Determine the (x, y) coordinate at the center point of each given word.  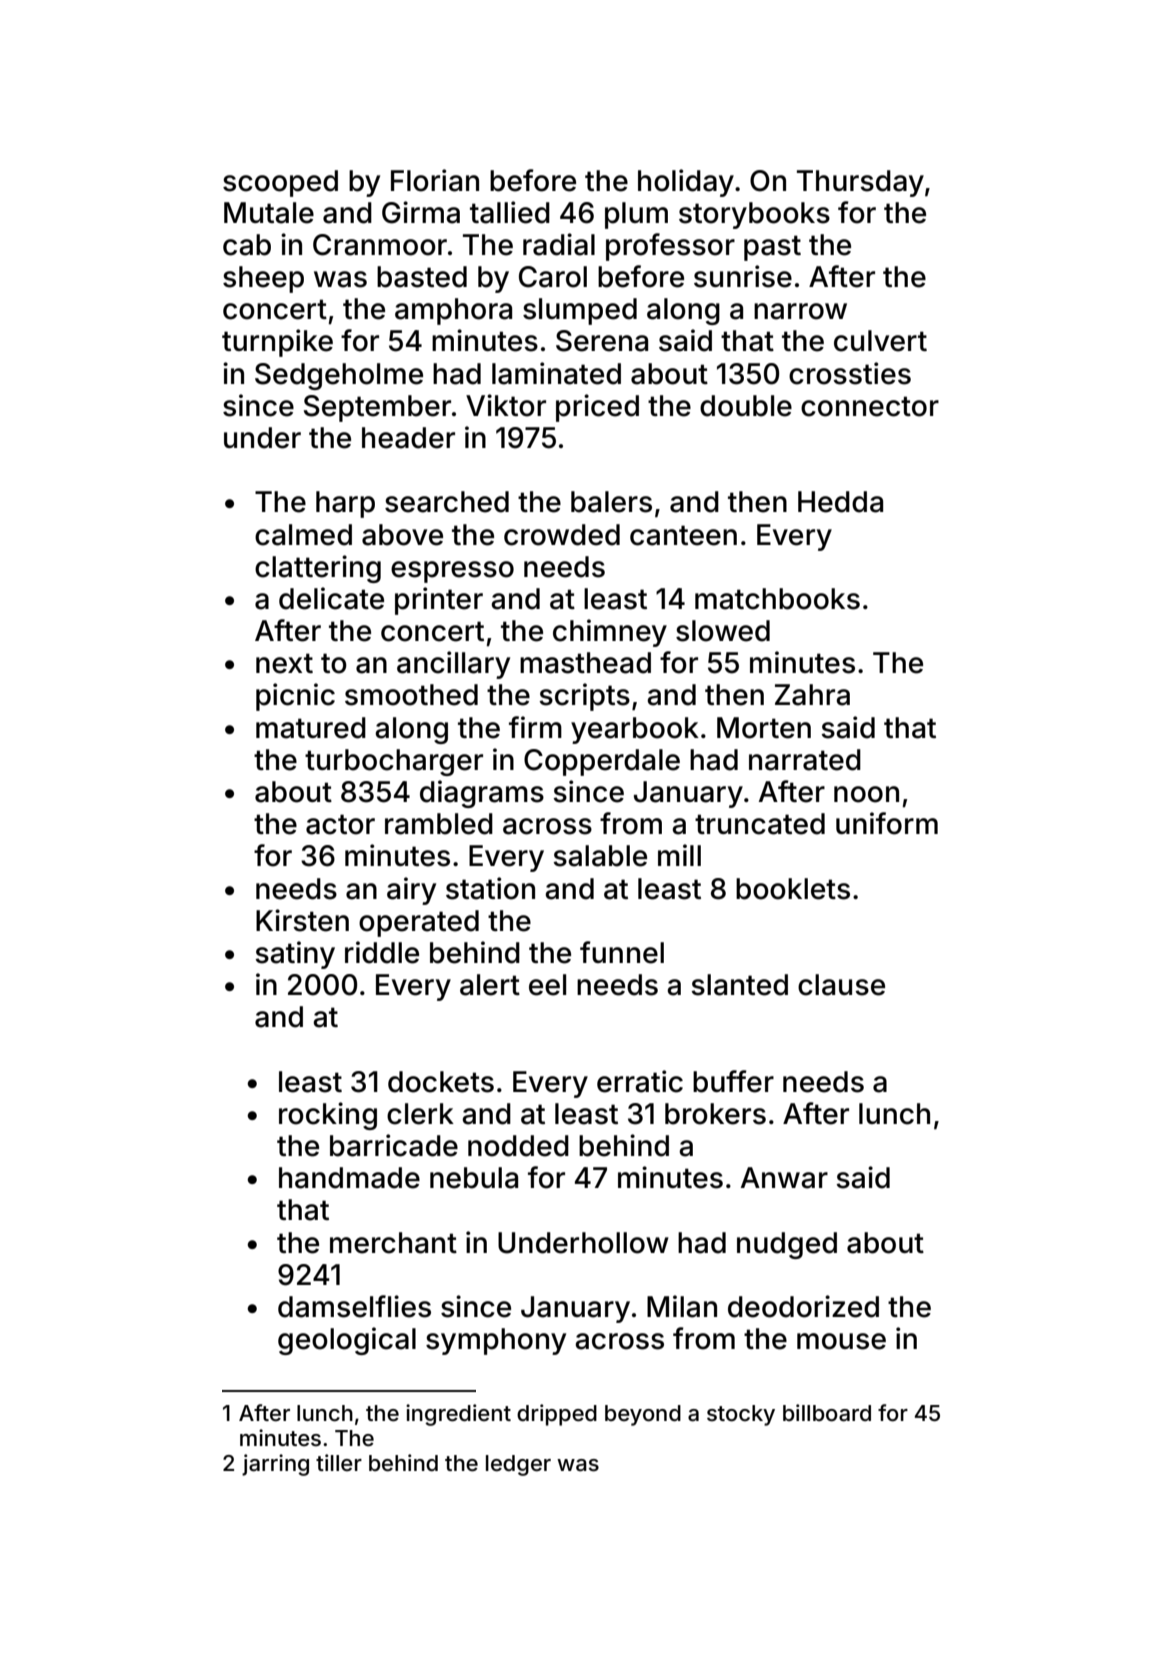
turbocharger (394, 762)
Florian (435, 180)
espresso (452, 572)
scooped (280, 183)
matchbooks (777, 599)
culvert (880, 341)
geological (347, 1341)
